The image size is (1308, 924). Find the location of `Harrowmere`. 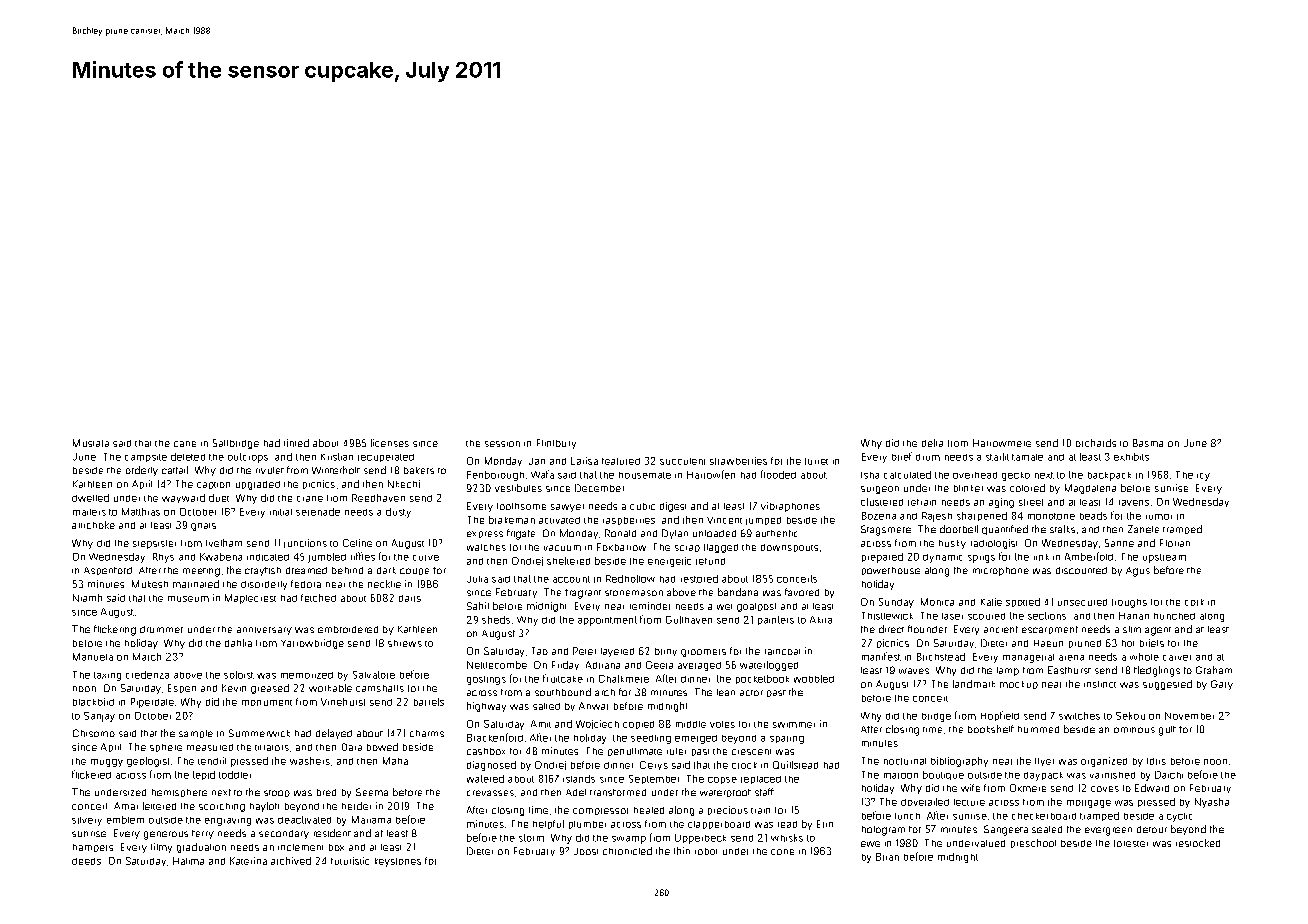

Harrowmere is located at coordinates (1002, 443).
